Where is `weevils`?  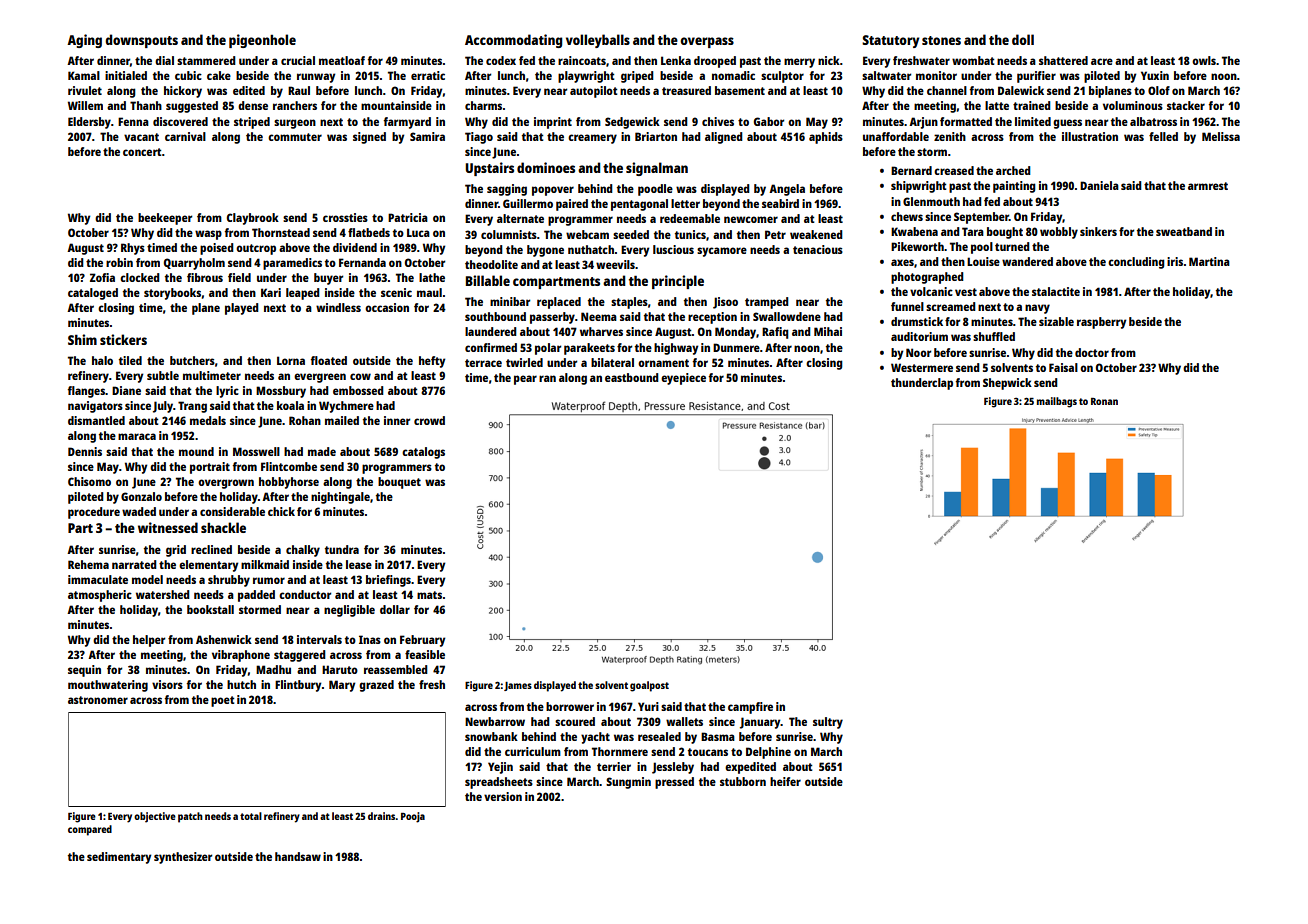
weevils is located at coordinates (615, 264).
